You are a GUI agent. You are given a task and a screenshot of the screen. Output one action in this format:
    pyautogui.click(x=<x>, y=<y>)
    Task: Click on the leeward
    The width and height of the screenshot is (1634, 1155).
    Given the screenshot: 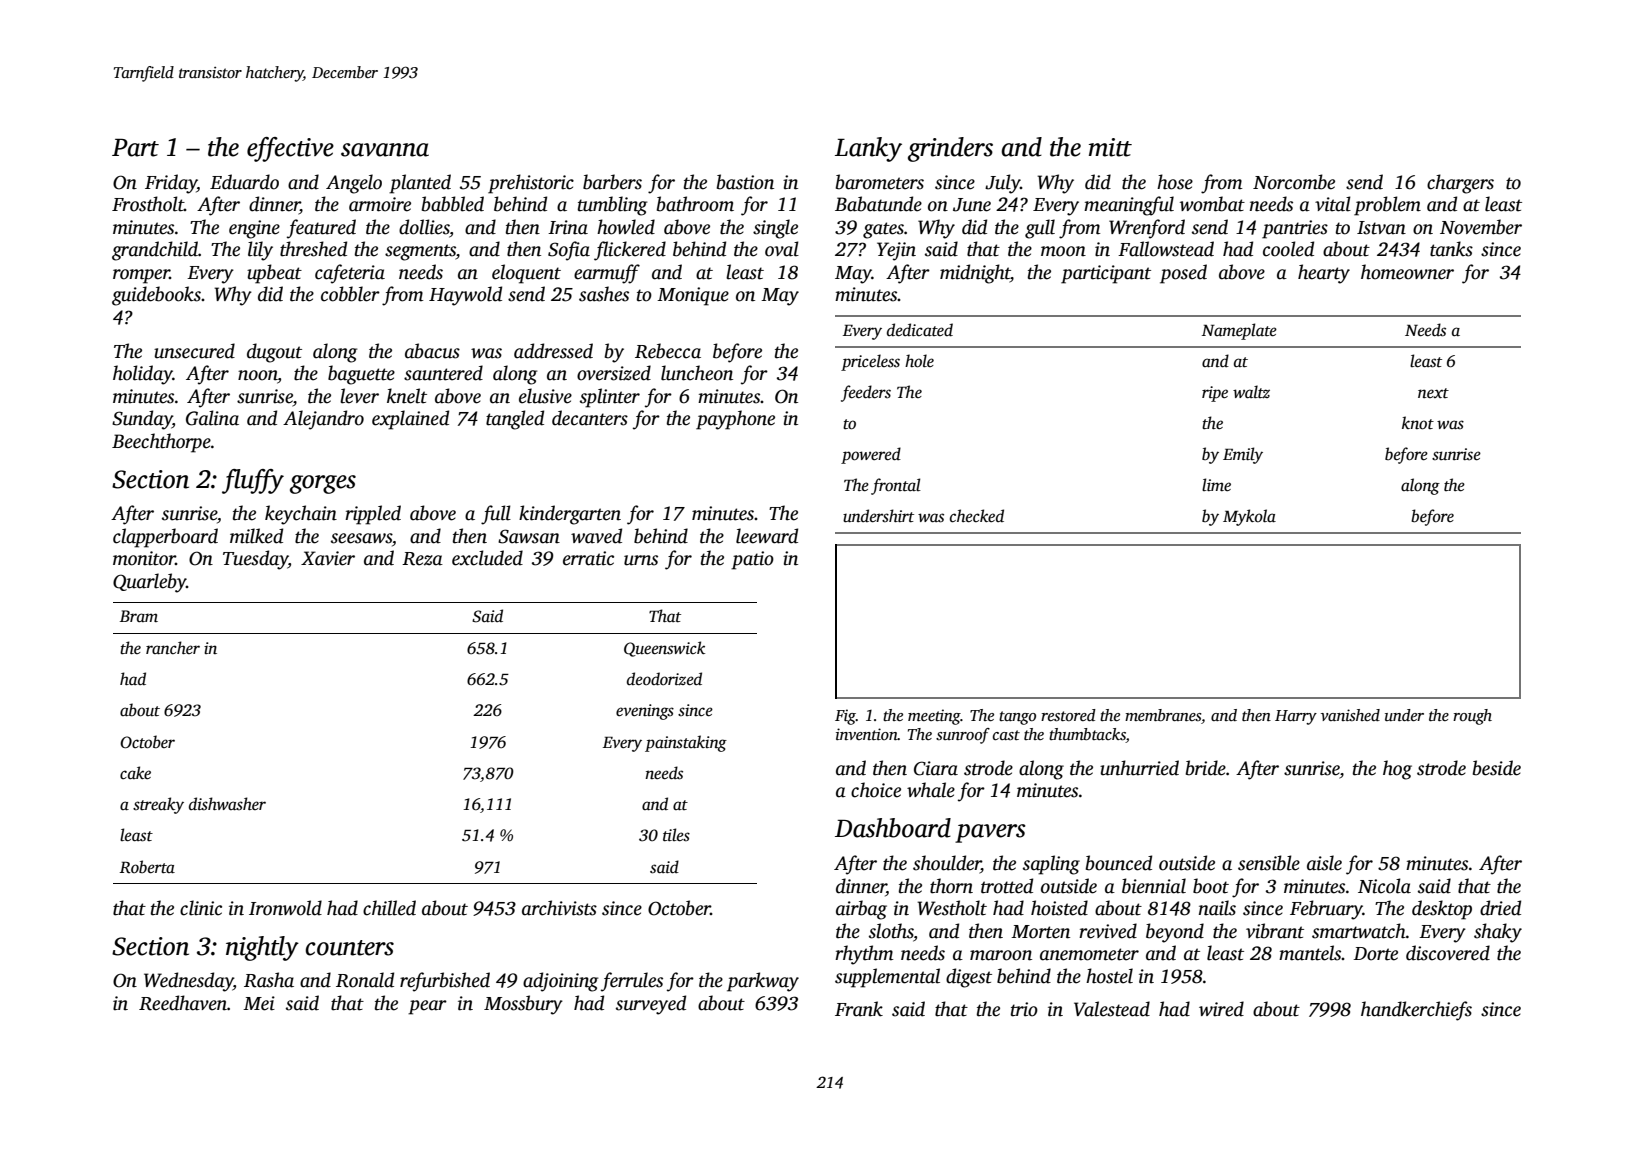 What is the action you would take?
    pyautogui.click(x=767, y=536)
